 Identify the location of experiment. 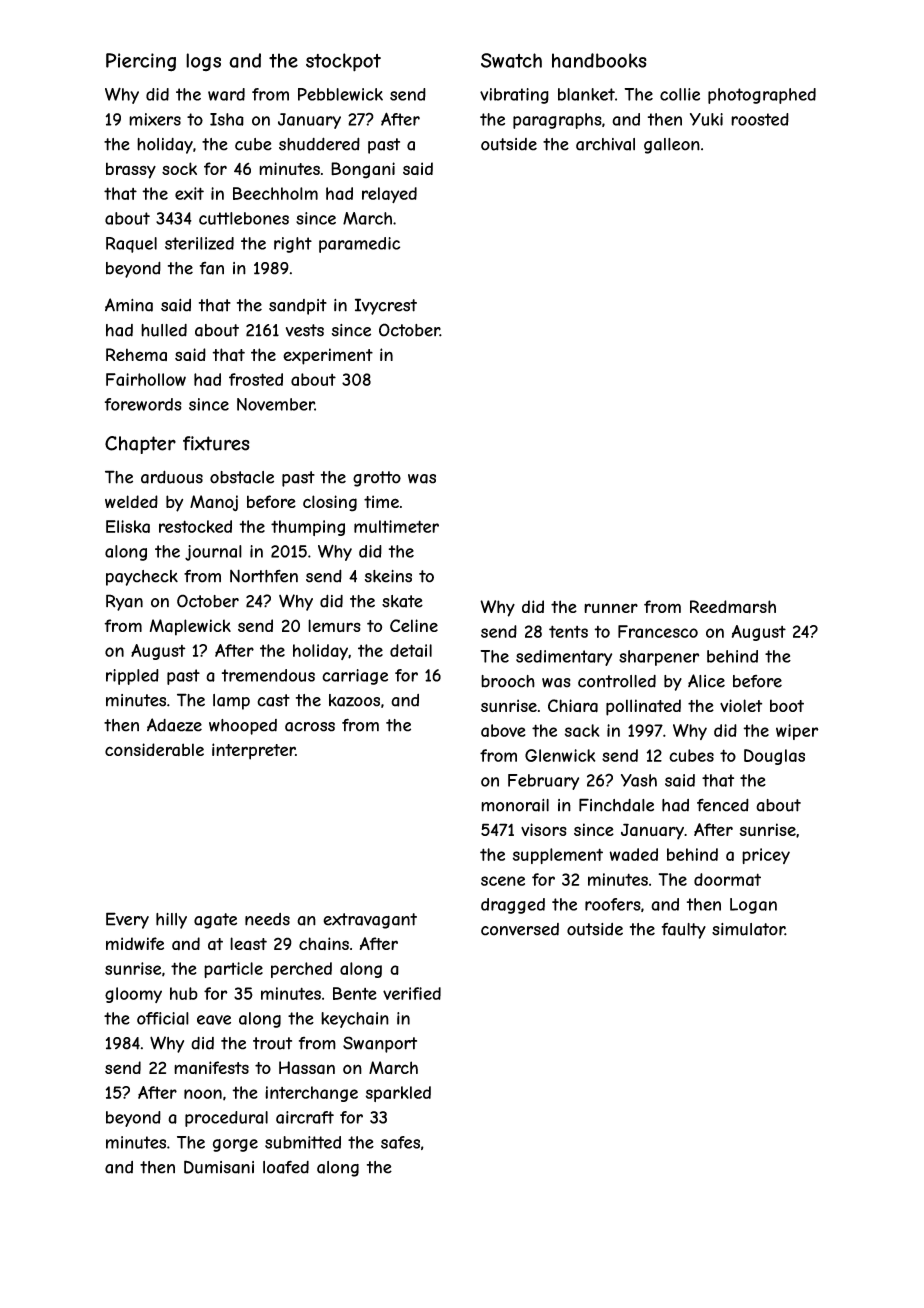
(328, 356).
